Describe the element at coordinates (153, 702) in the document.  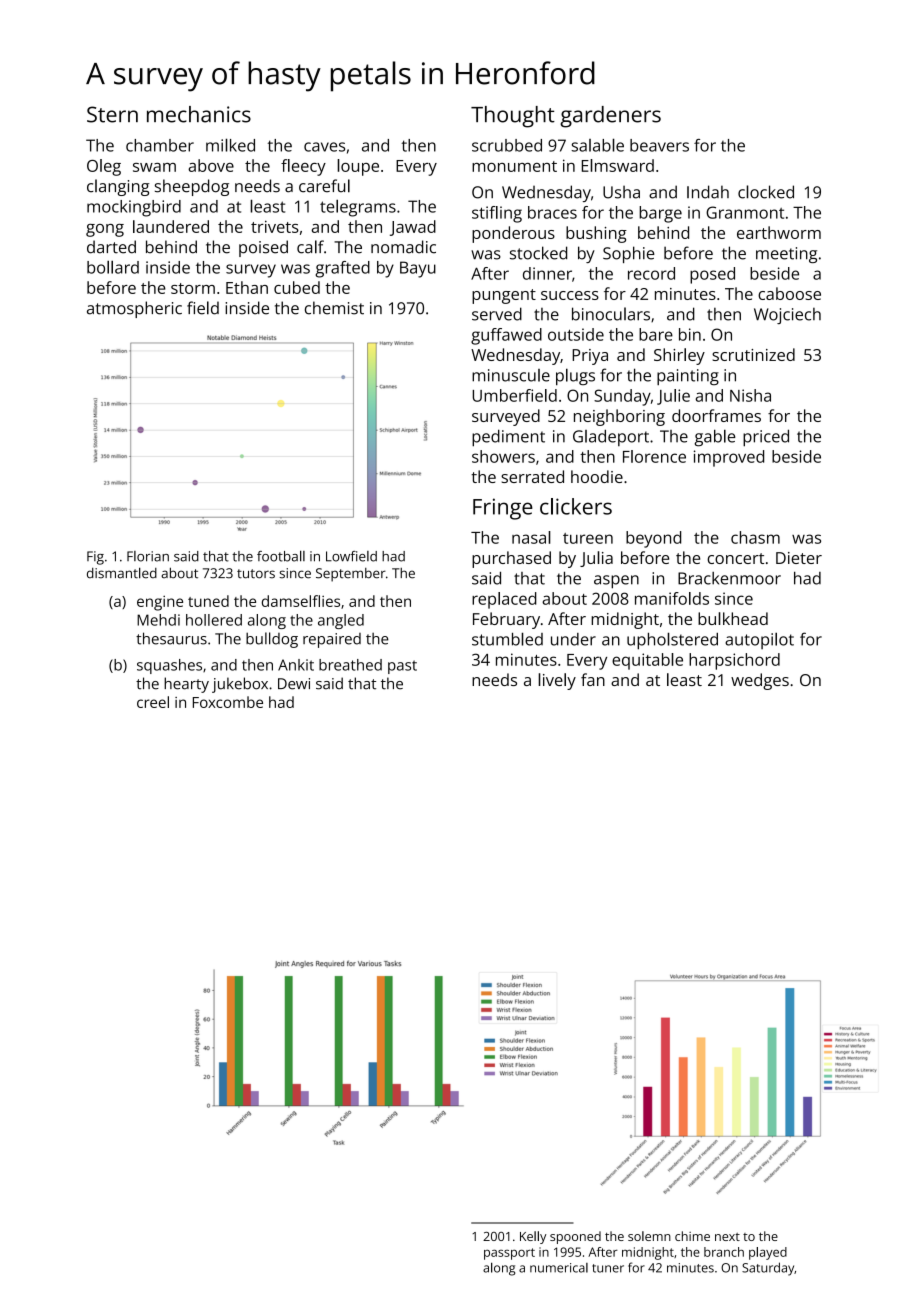
I see `creel` at that location.
